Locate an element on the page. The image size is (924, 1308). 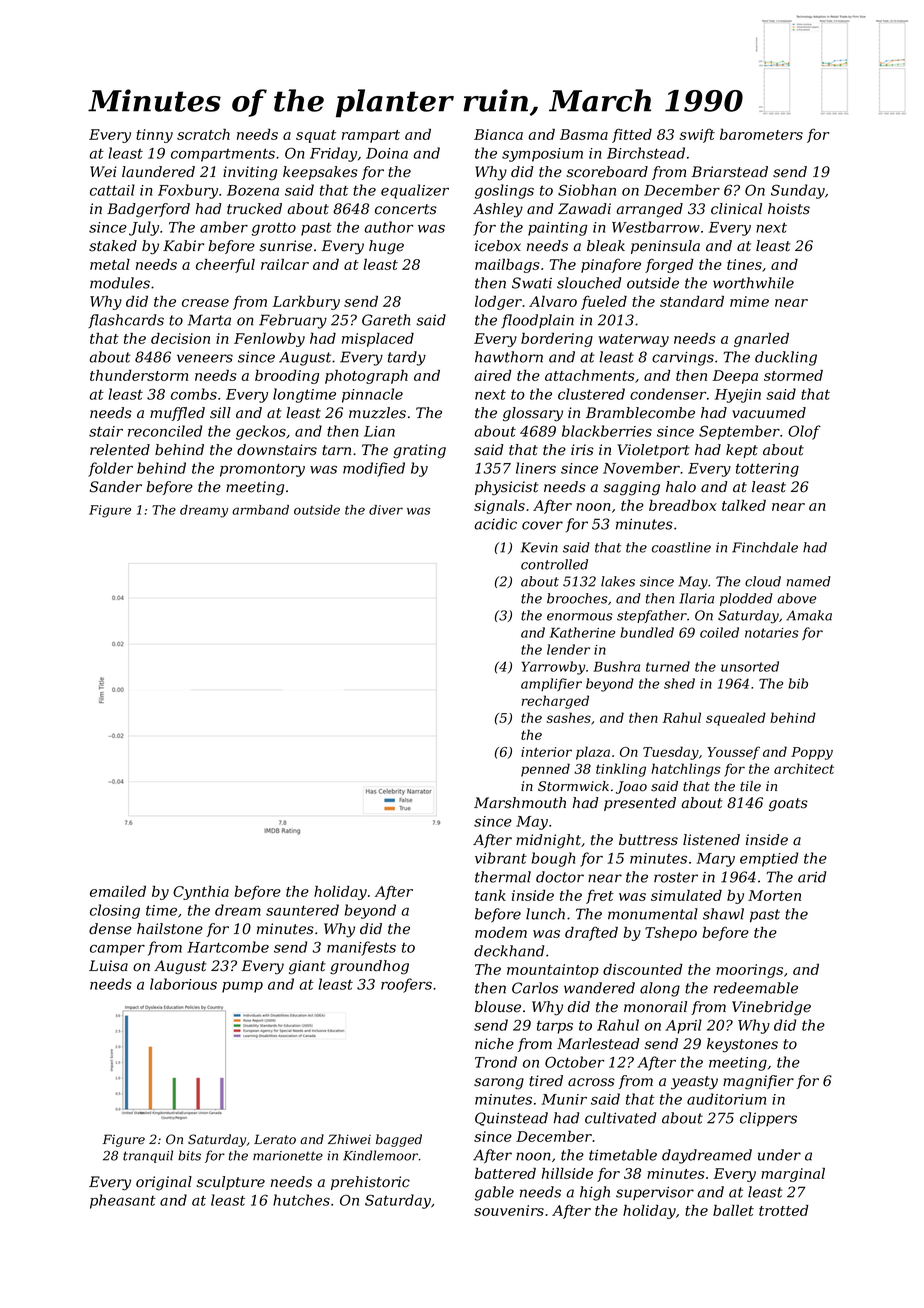
diver is located at coordinates (386, 510).
